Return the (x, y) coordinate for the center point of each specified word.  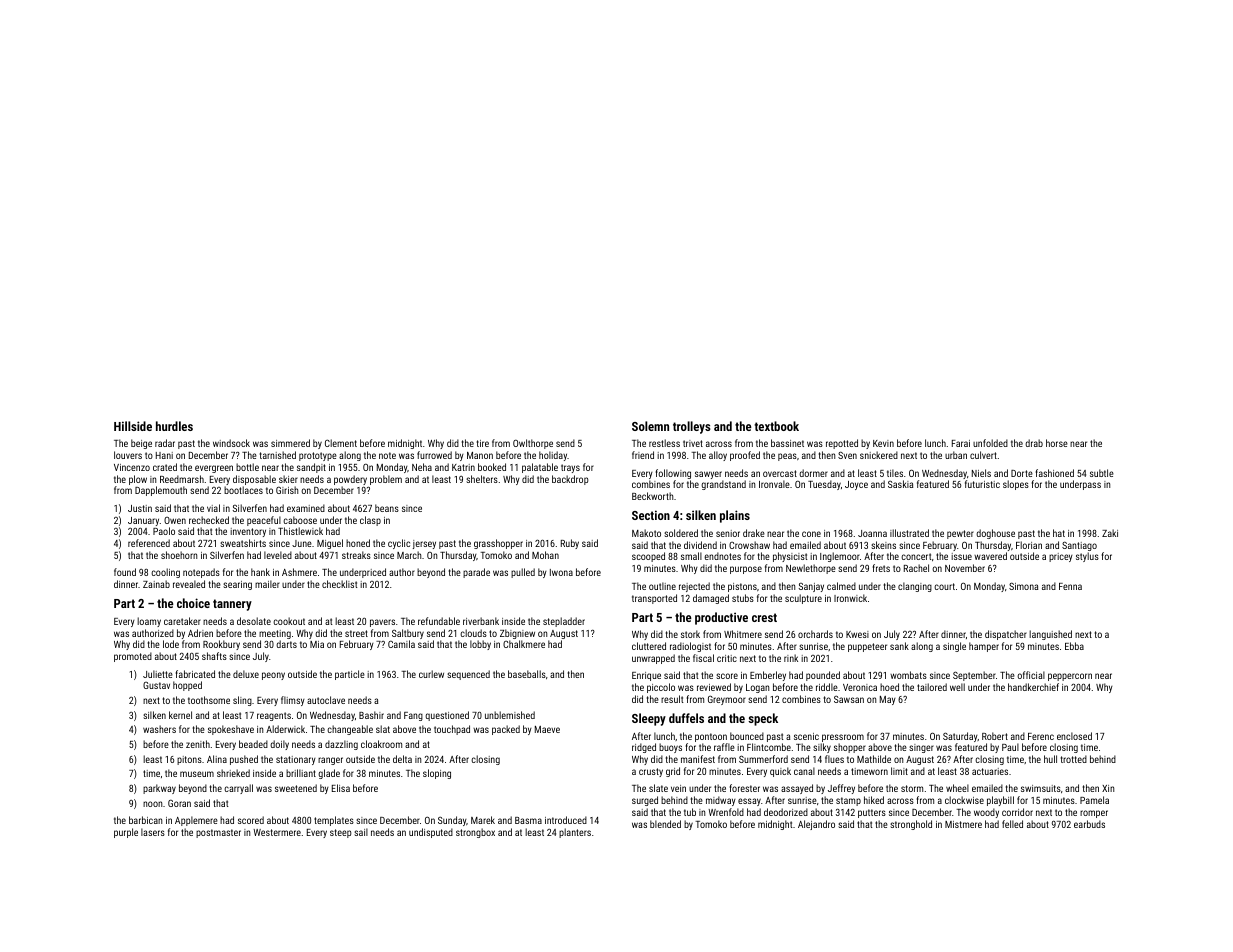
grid (673, 772)
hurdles (174, 426)
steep (341, 833)
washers (159, 729)
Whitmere (743, 634)
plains (735, 516)
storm (912, 788)
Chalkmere (524, 644)
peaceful (264, 521)
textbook (776, 426)
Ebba (1074, 646)
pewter (960, 534)
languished (1050, 635)
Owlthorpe (533, 444)
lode (171, 644)
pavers (382, 623)
